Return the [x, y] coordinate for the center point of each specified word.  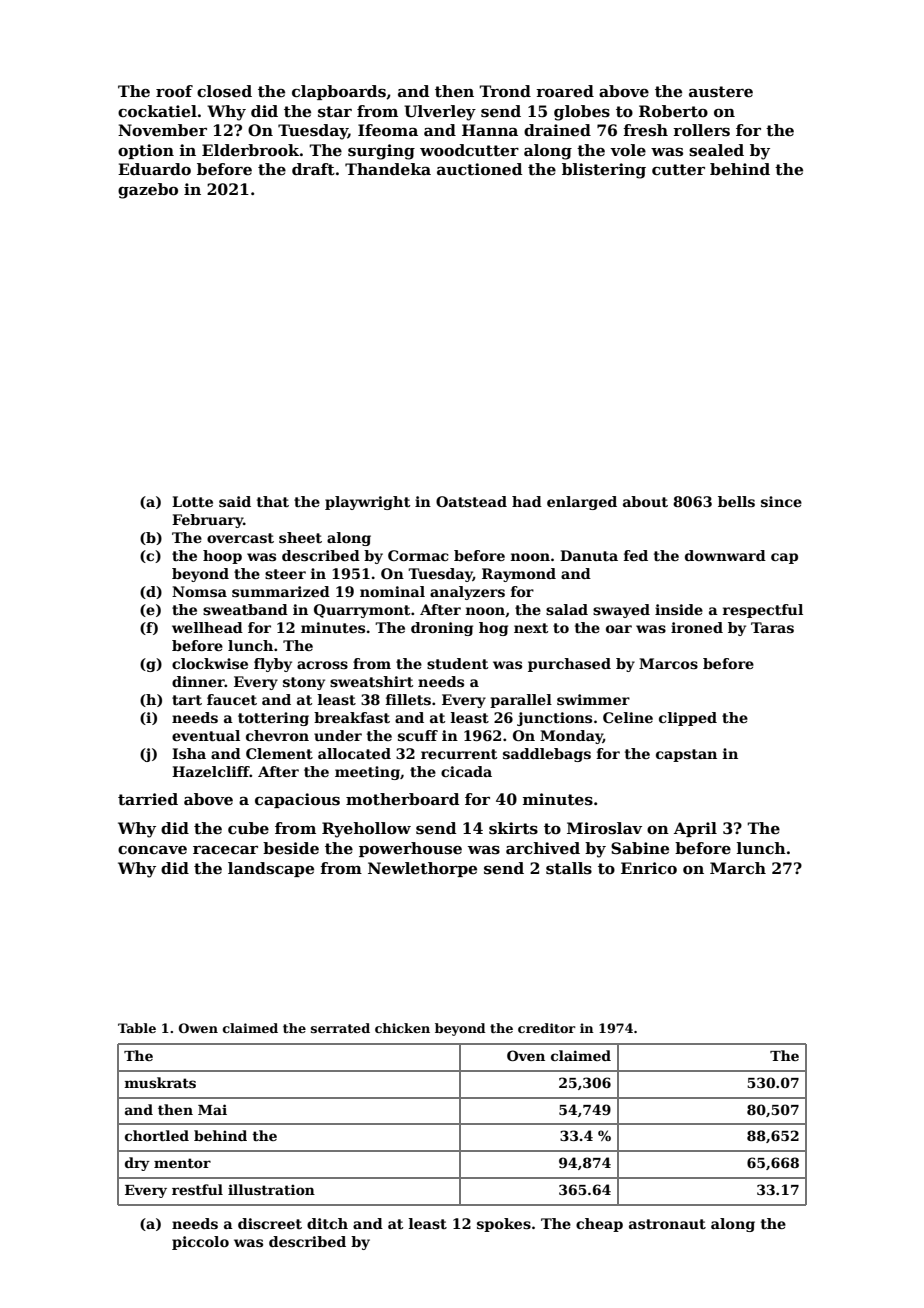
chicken [402, 1028]
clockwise [210, 663]
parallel [521, 701]
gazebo [148, 191]
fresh [645, 130]
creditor [547, 1028]
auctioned [479, 169]
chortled [157, 1135]
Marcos [668, 663]
